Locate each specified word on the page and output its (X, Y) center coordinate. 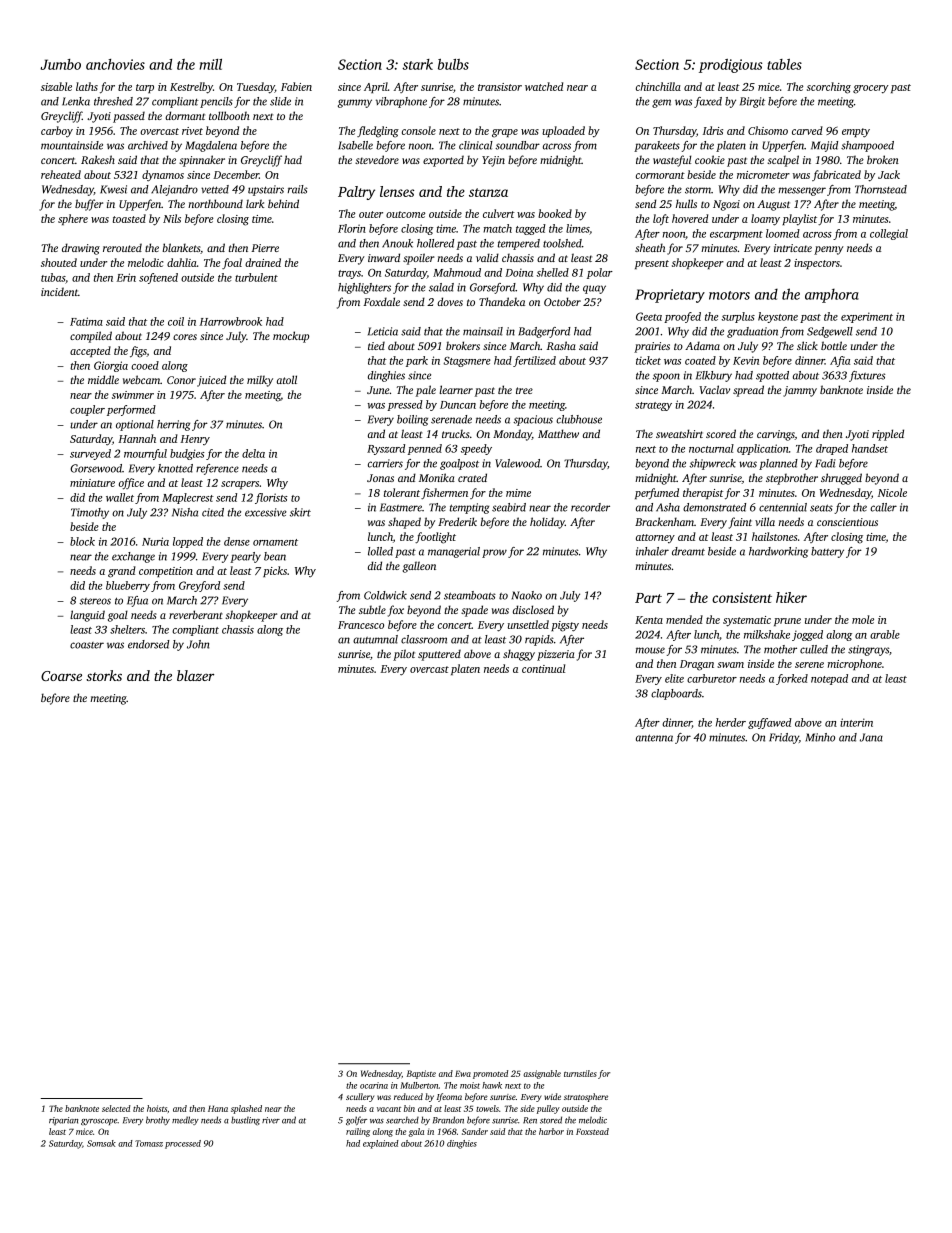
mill (210, 64)
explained (381, 1144)
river (271, 1120)
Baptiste (421, 1074)
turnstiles (580, 1073)
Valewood (517, 463)
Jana (871, 737)
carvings (776, 435)
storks (104, 675)
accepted (90, 351)
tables (784, 64)
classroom (424, 639)
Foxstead (592, 1131)
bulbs (453, 64)
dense (237, 541)
